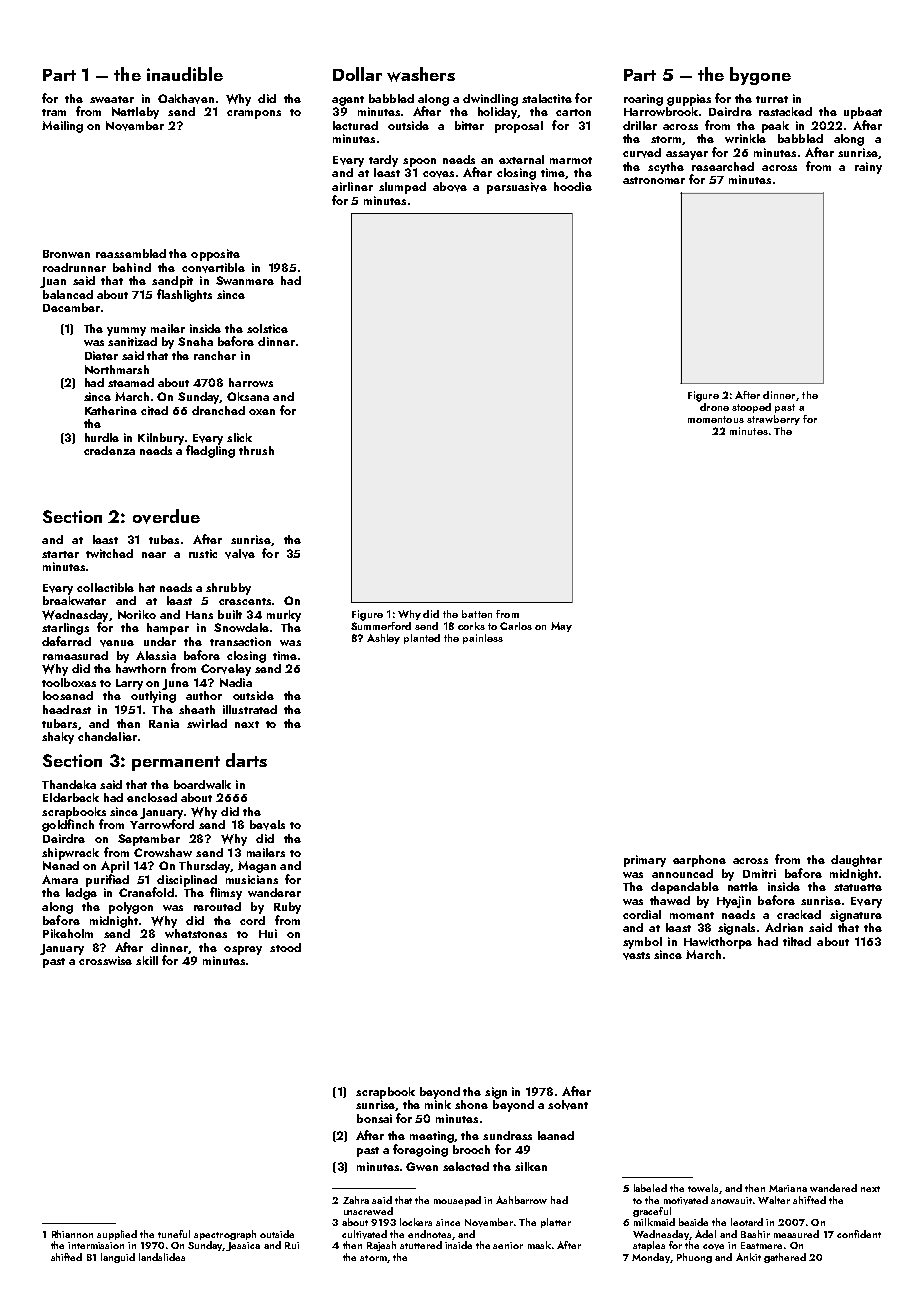 The height and width of the screenshot is (1308, 924). I want to click on permanent, so click(176, 763).
